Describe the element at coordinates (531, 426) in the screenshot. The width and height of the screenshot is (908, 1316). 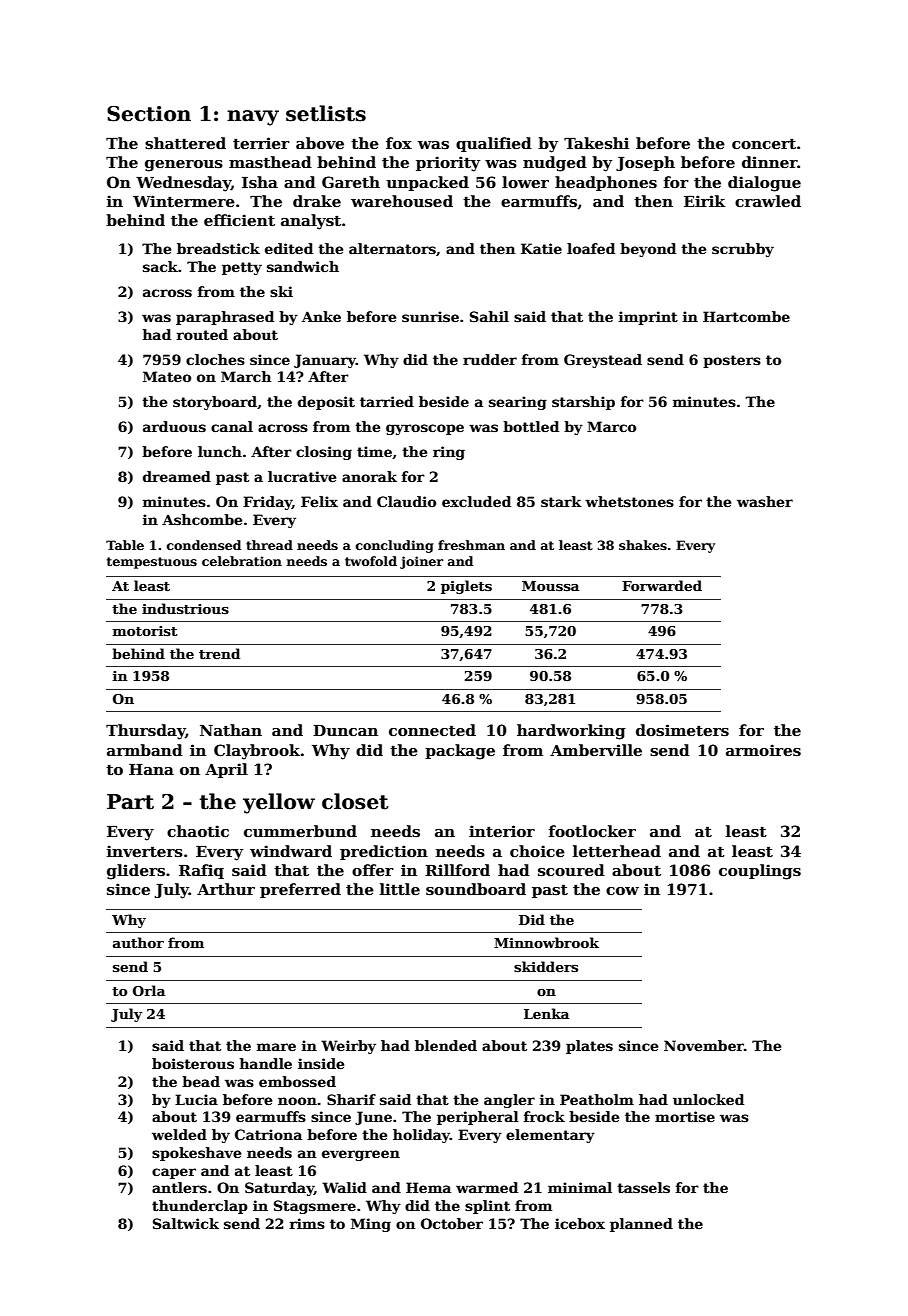
I see `bottled` at that location.
